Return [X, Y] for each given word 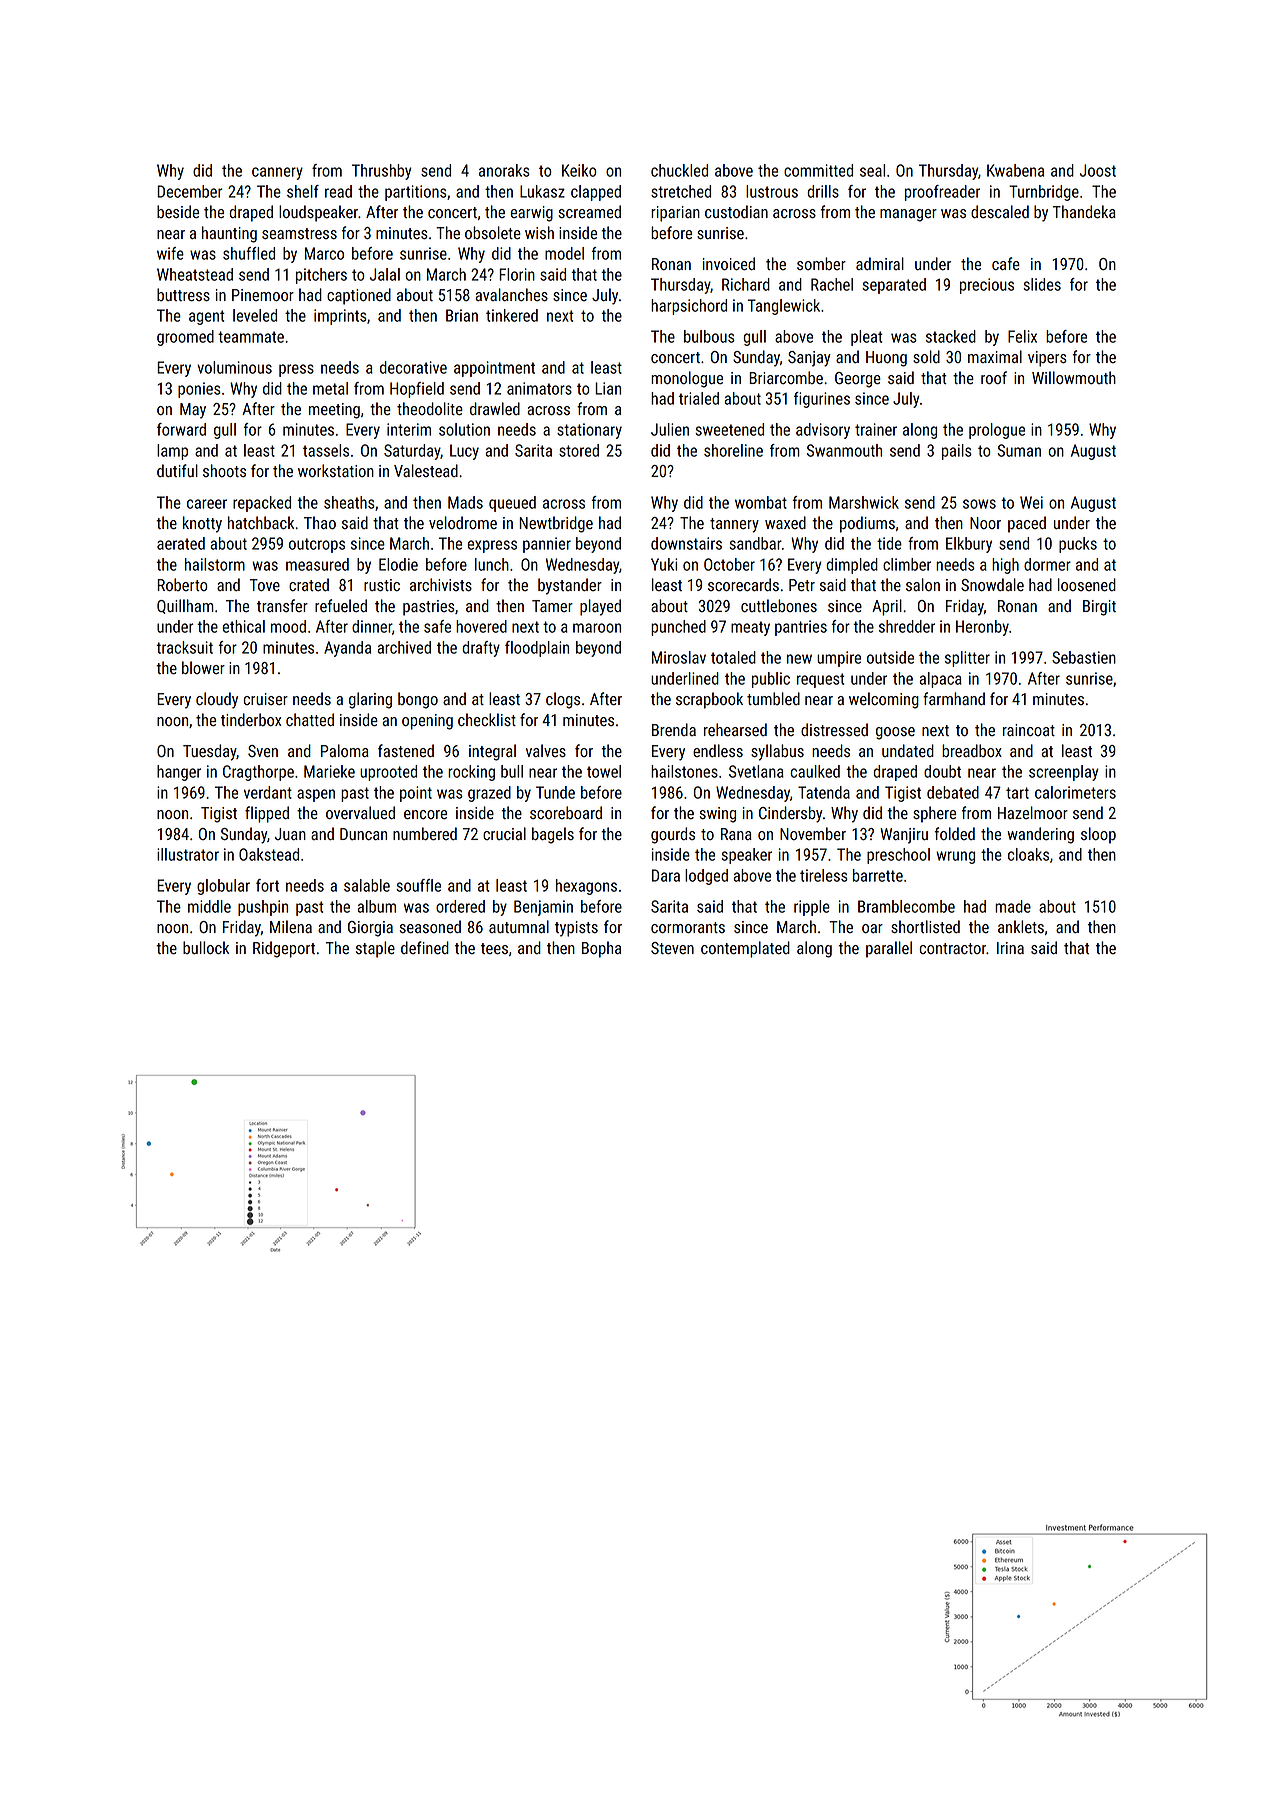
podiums [867, 524]
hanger [179, 773]
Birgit [1099, 608]
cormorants [688, 927]
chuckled [679, 170]
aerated [181, 543]
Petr [802, 585]
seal [872, 170]
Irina [1010, 948]
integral [492, 752]
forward [181, 429]
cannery [277, 173]
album [376, 906]
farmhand [954, 698]
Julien [670, 429]
